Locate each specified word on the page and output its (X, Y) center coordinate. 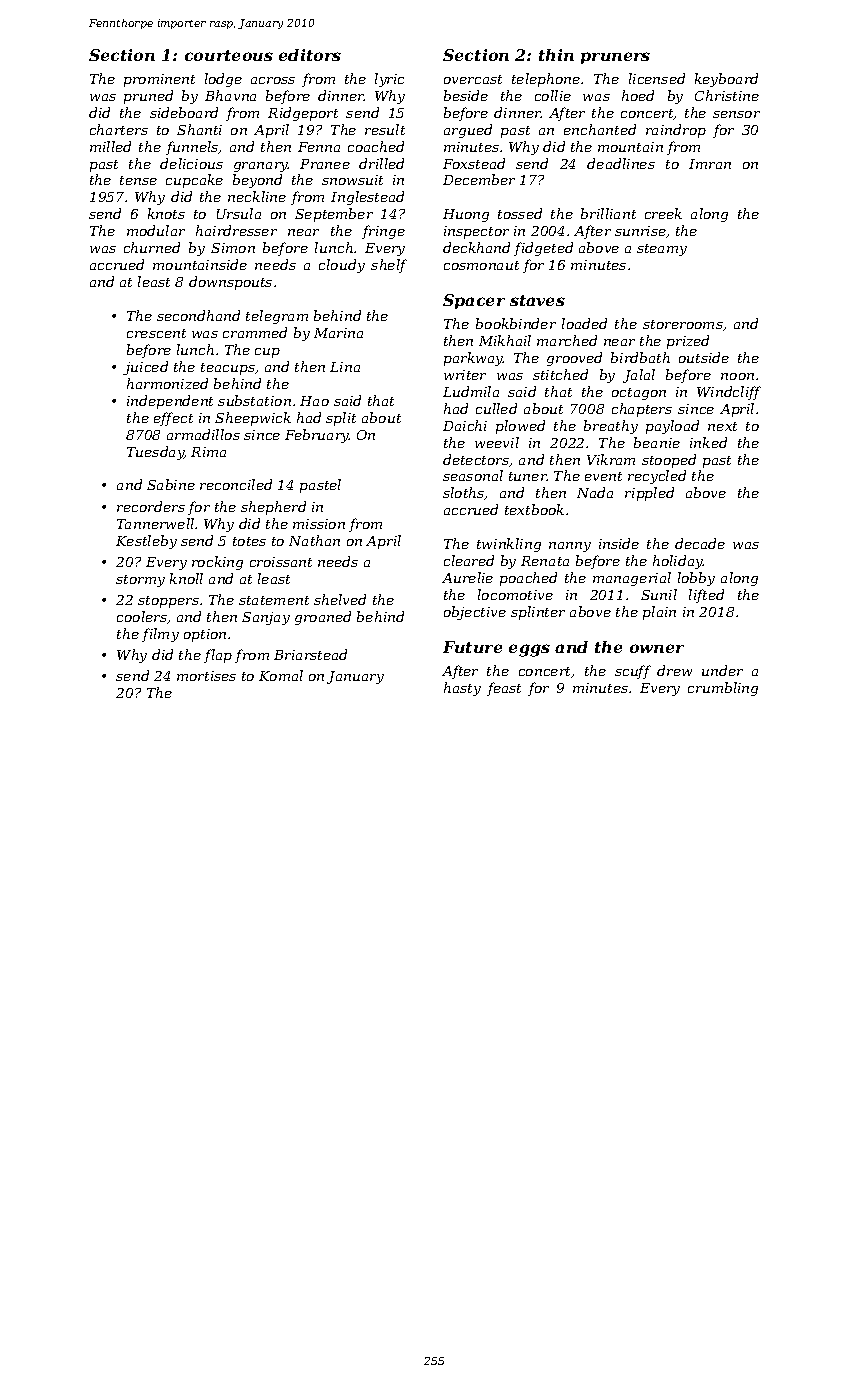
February (317, 436)
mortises (206, 676)
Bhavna (230, 95)
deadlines (621, 163)
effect (173, 419)
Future (472, 647)
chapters (642, 410)
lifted (706, 596)
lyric (389, 80)
